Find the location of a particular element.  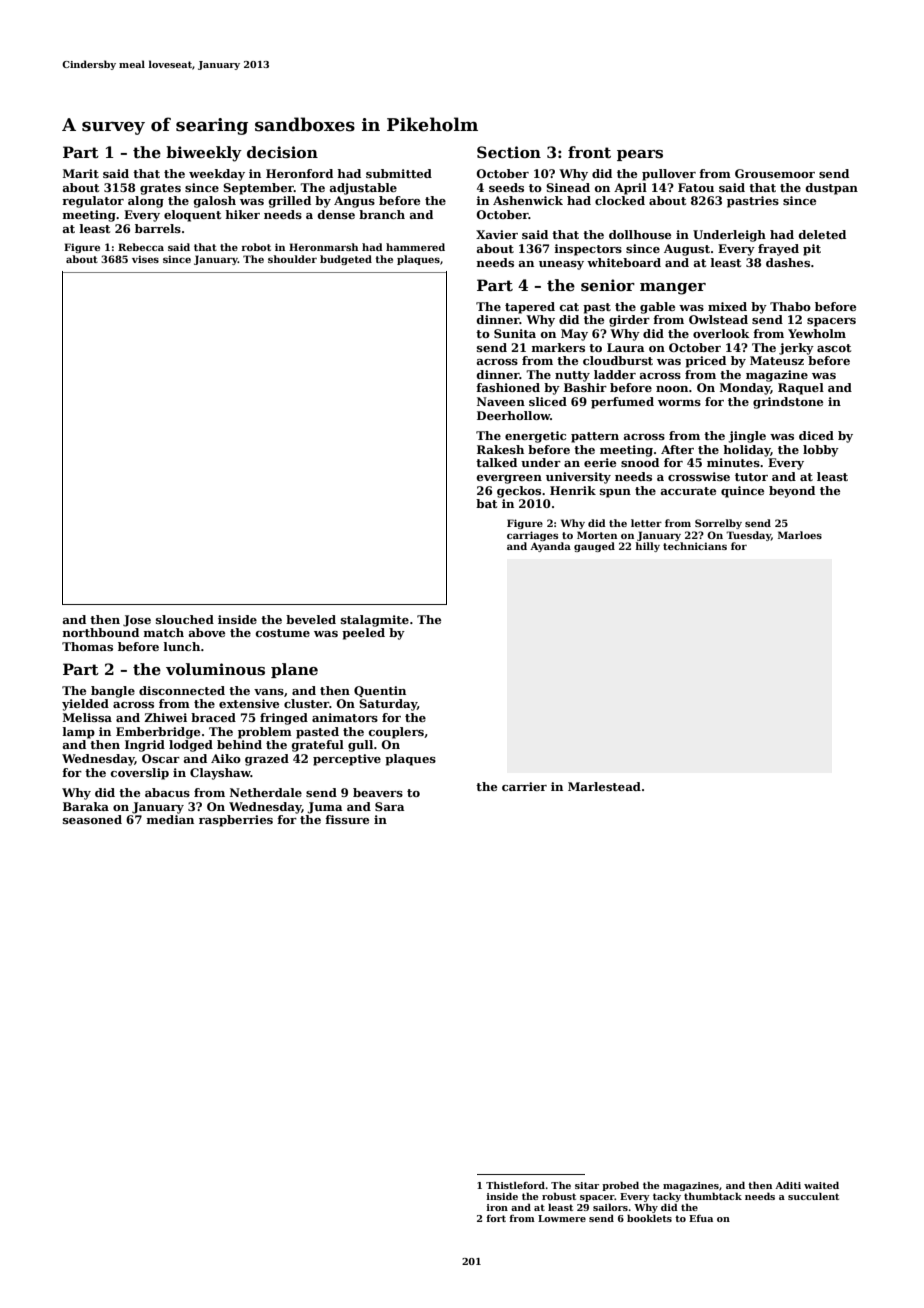

bat is located at coordinates (486, 503).
